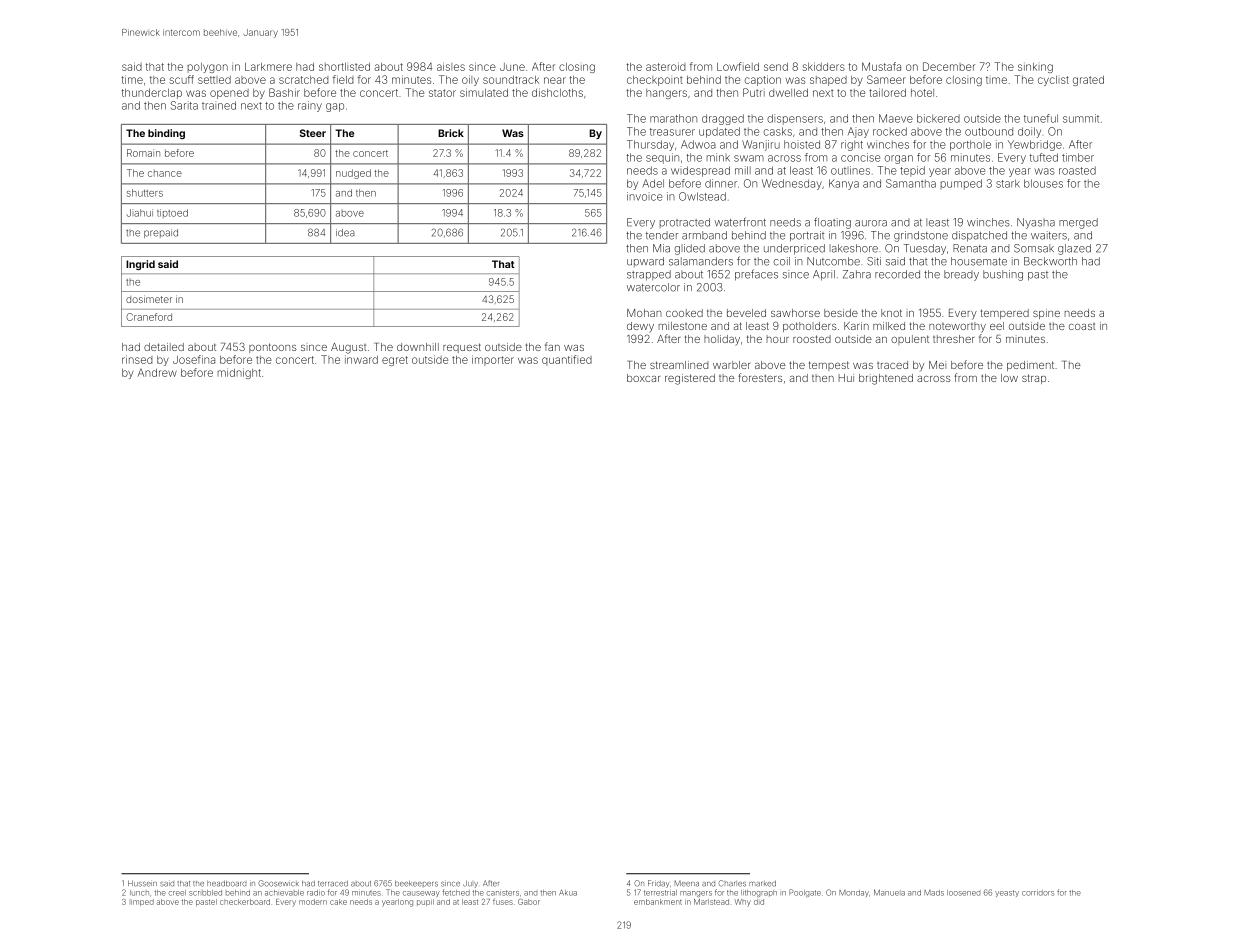  I want to click on shortlisted, so click(344, 67).
